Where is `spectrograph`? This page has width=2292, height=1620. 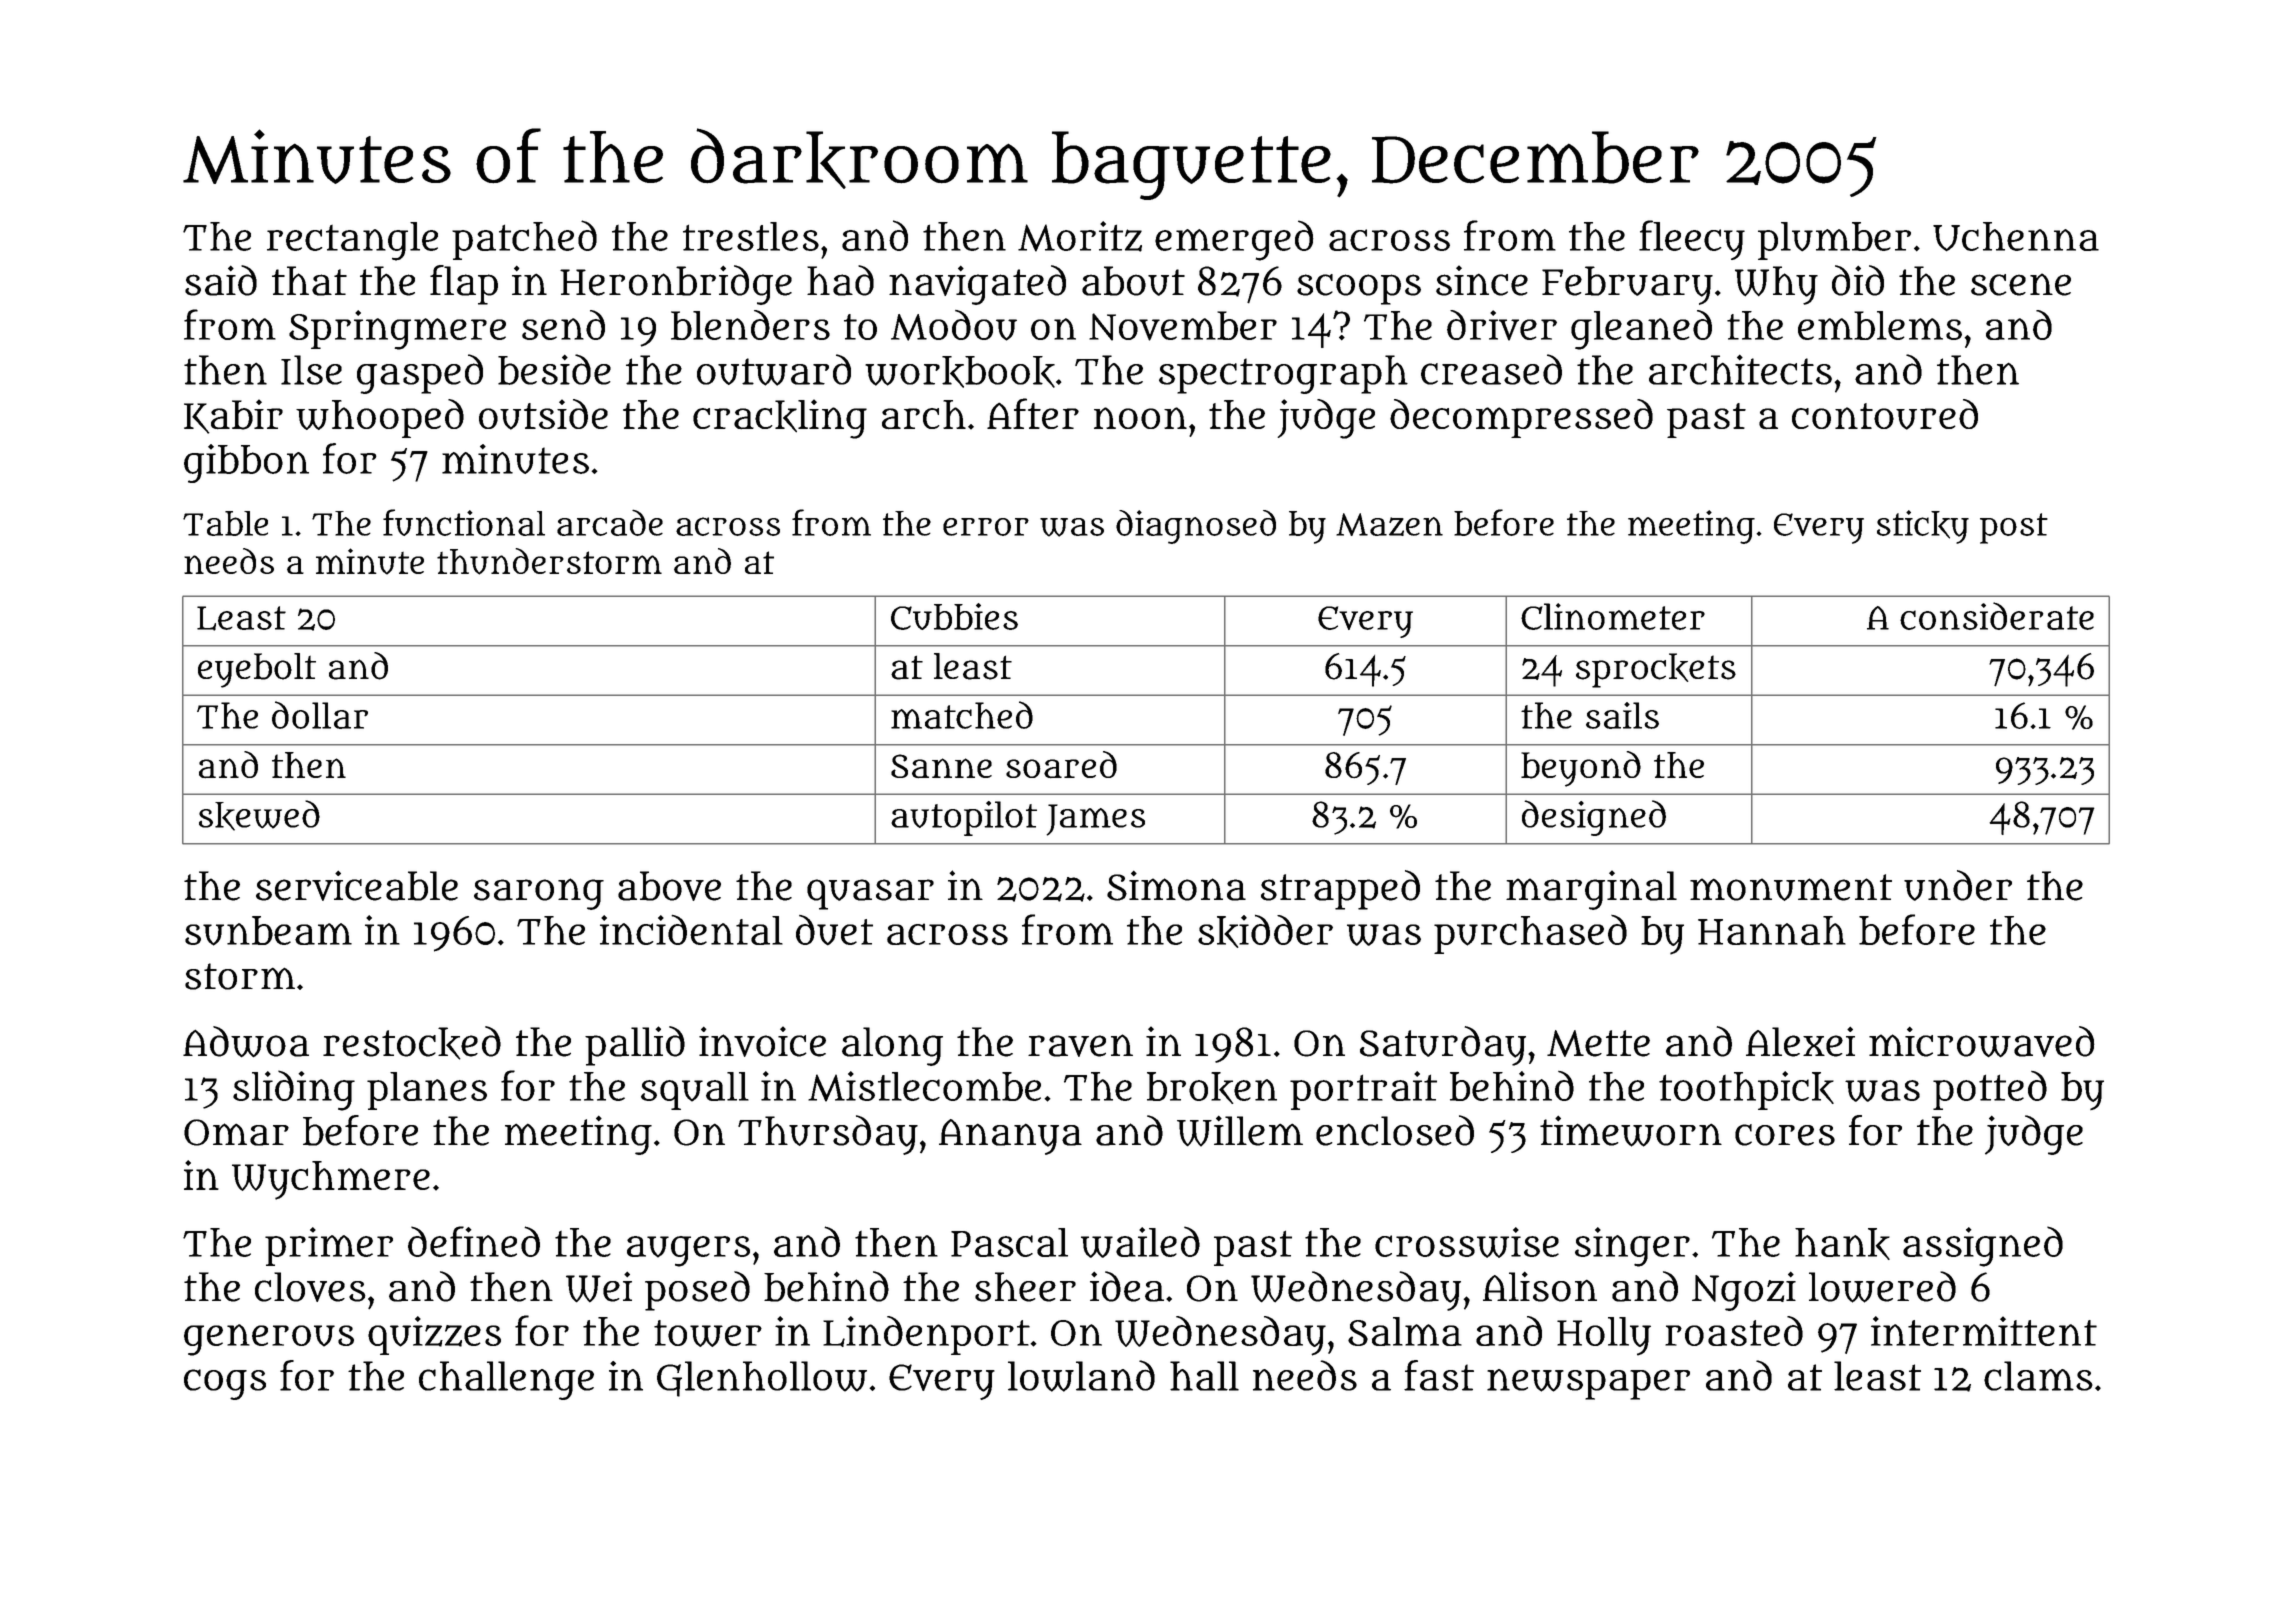
spectrograph is located at coordinates (1283, 374).
